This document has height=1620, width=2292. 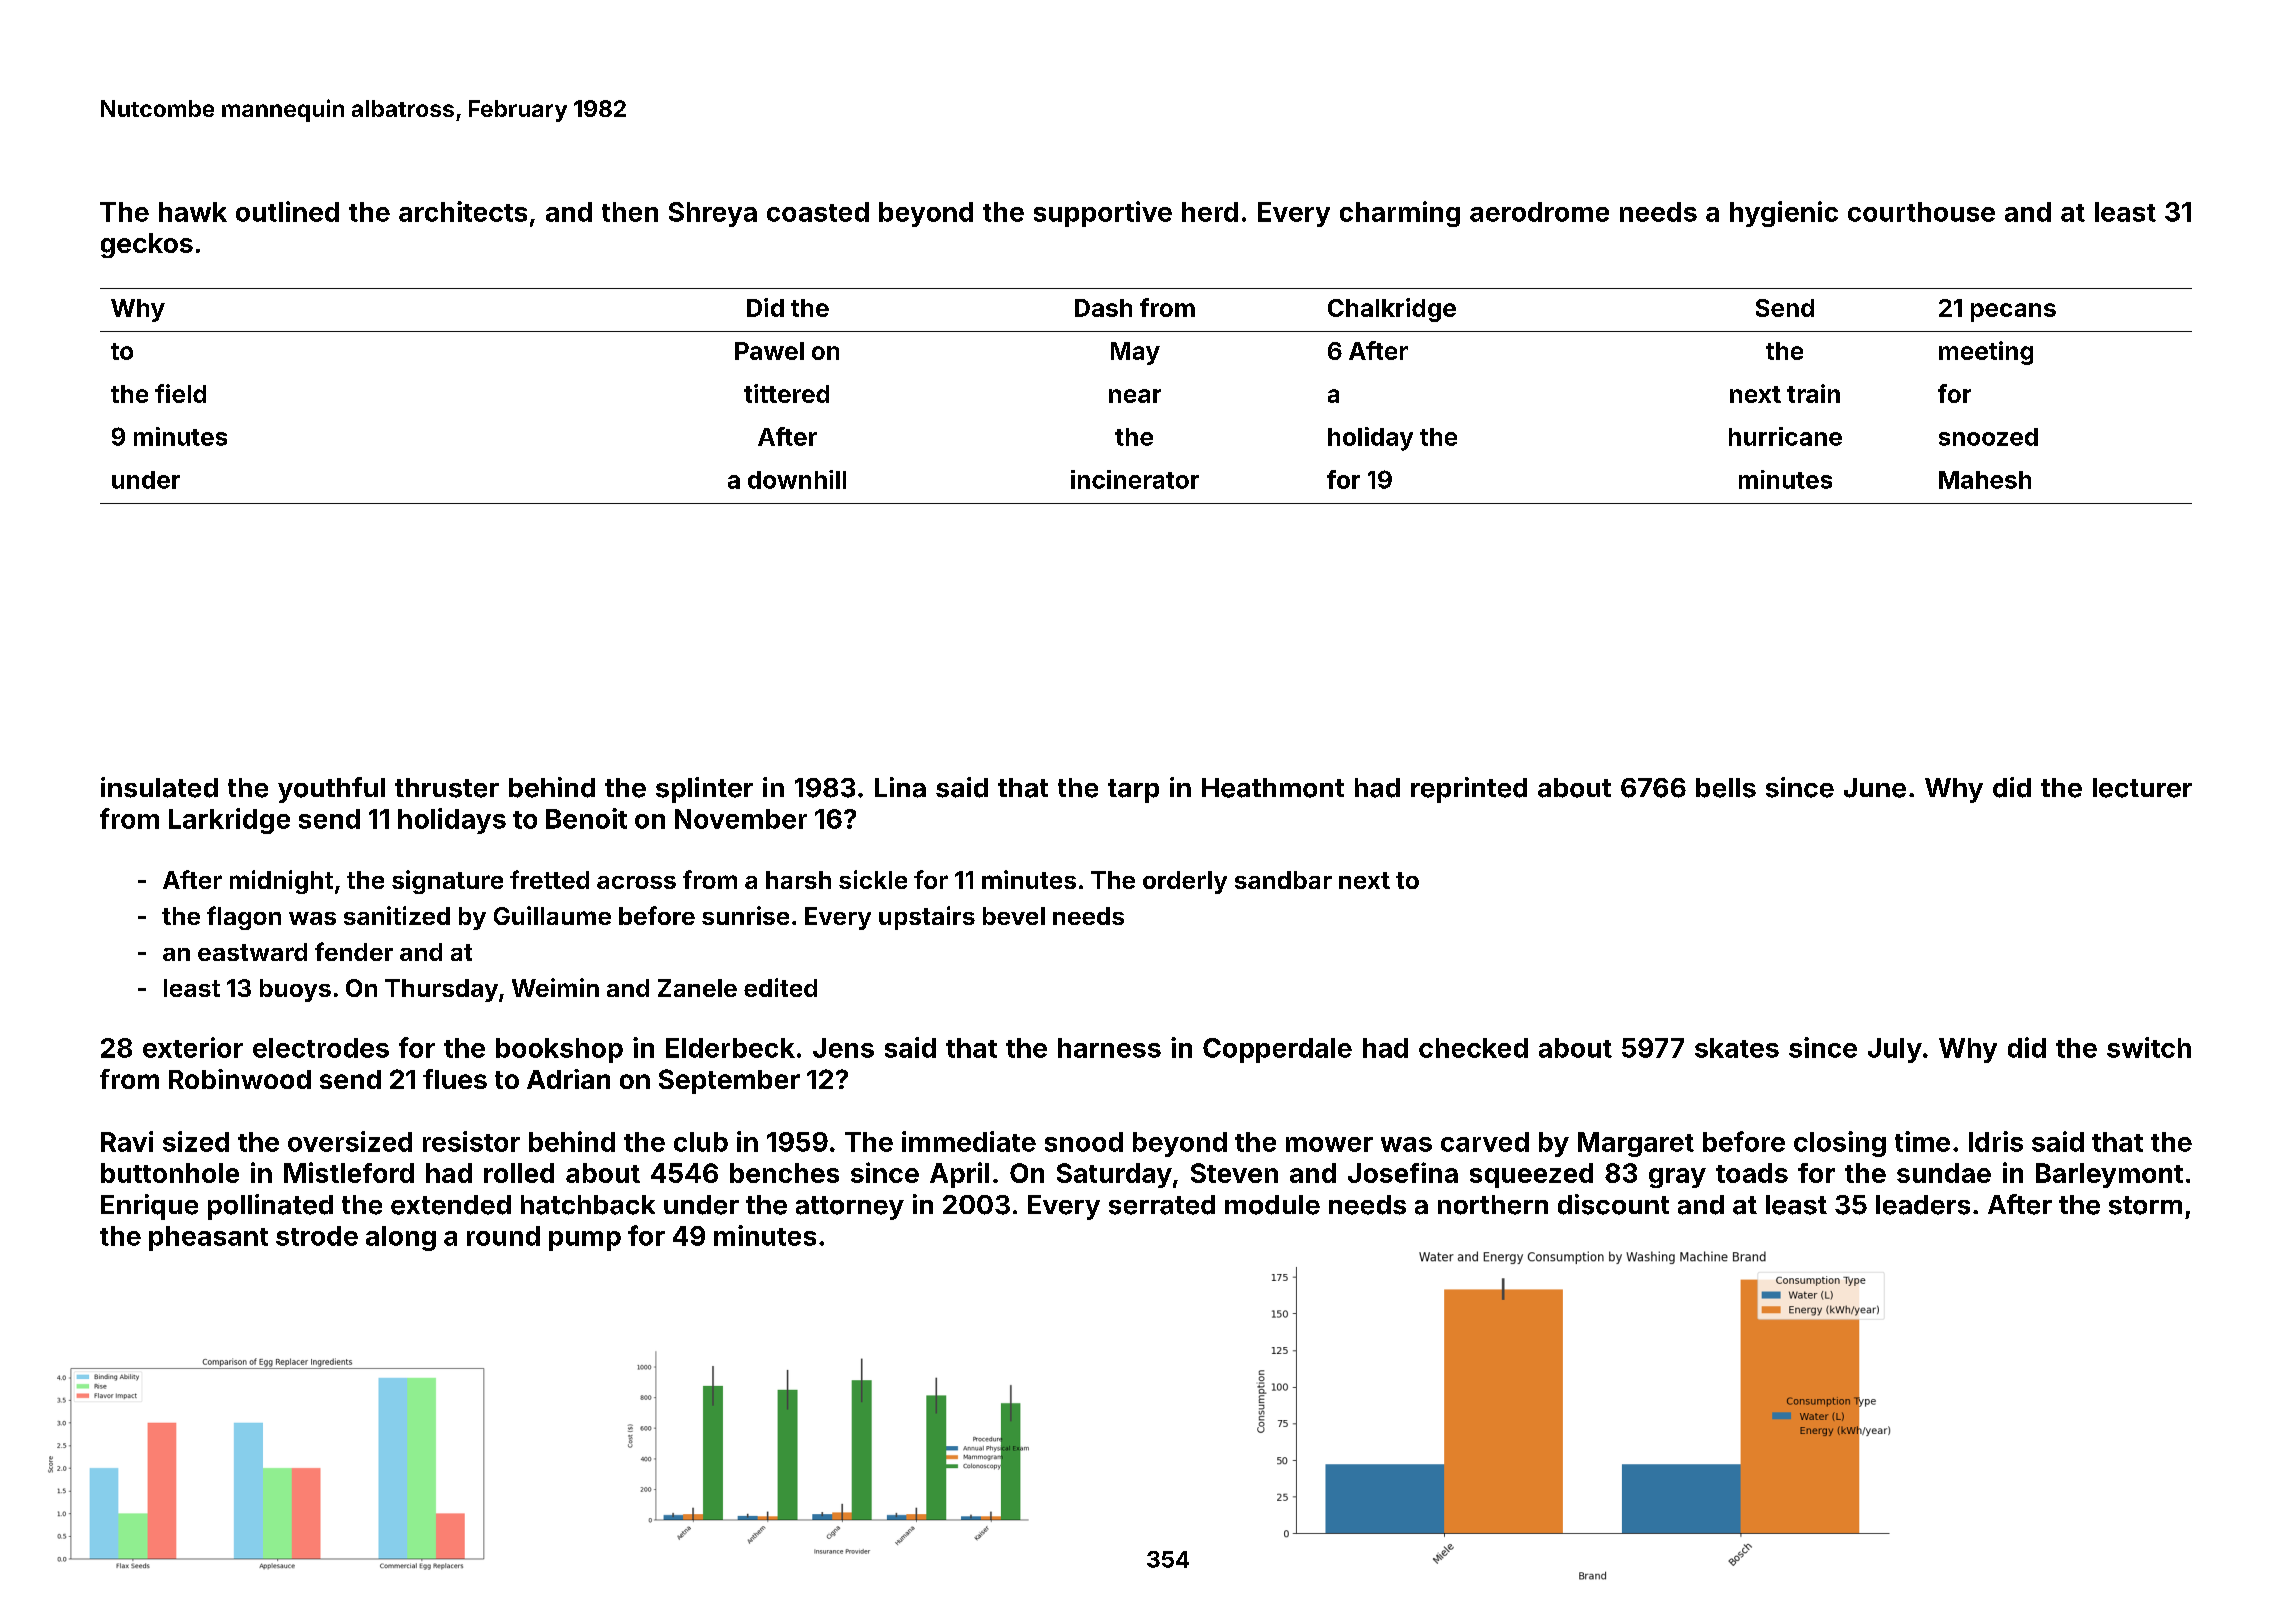 What do you see at coordinates (1737, 1048) in the document?
I see `skates` at bounding box center [1737, 1048].
